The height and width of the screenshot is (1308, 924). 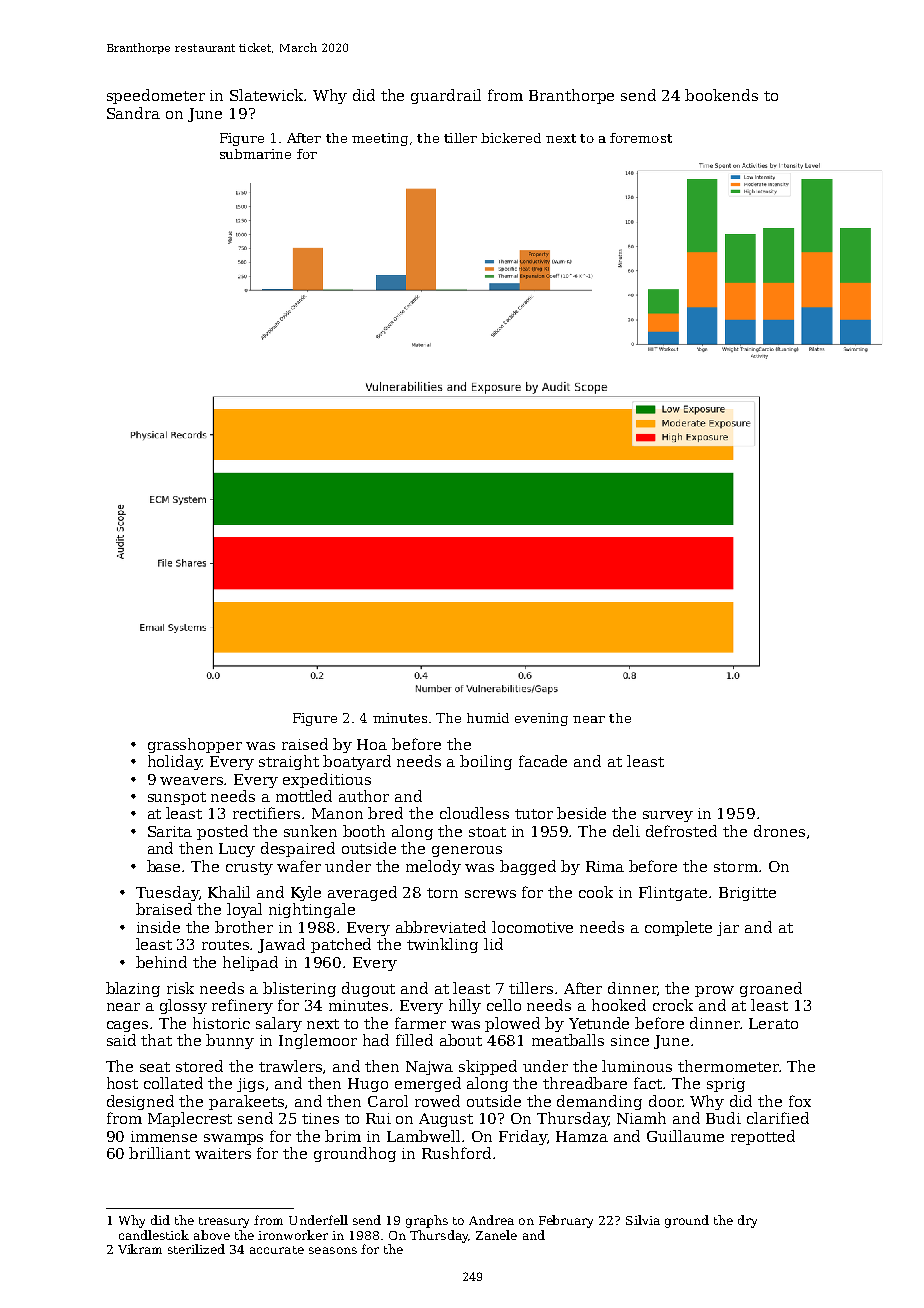 I want to click on bickered, so click(x=511, y=138).
